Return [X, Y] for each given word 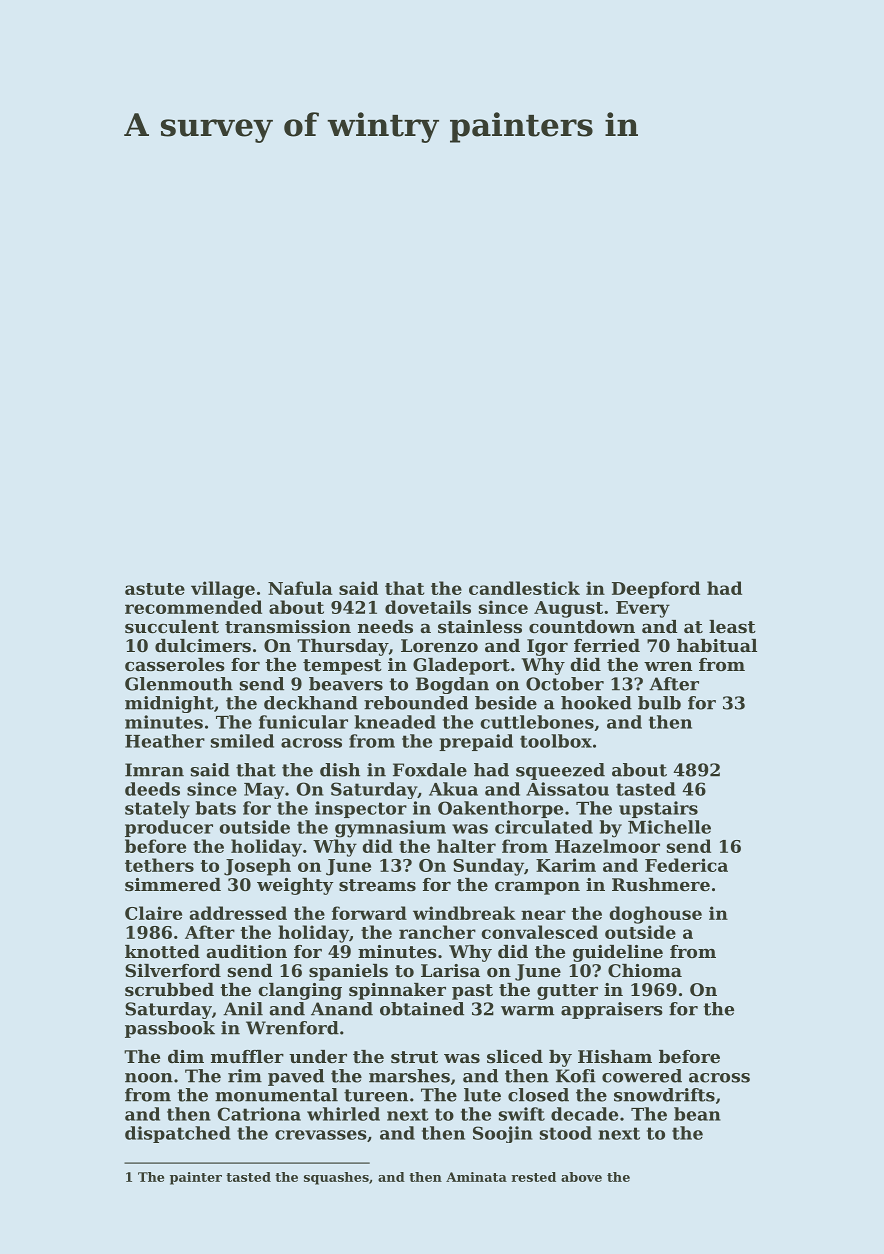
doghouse [655, 915]
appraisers [612, 1010]
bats [216, 808]
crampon [537, 888]
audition [247, 951]
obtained [422, 1009]
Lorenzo [439, 645]
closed [538, 1095]
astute [155, 589]
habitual [717, 645]
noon [149, 1078]
